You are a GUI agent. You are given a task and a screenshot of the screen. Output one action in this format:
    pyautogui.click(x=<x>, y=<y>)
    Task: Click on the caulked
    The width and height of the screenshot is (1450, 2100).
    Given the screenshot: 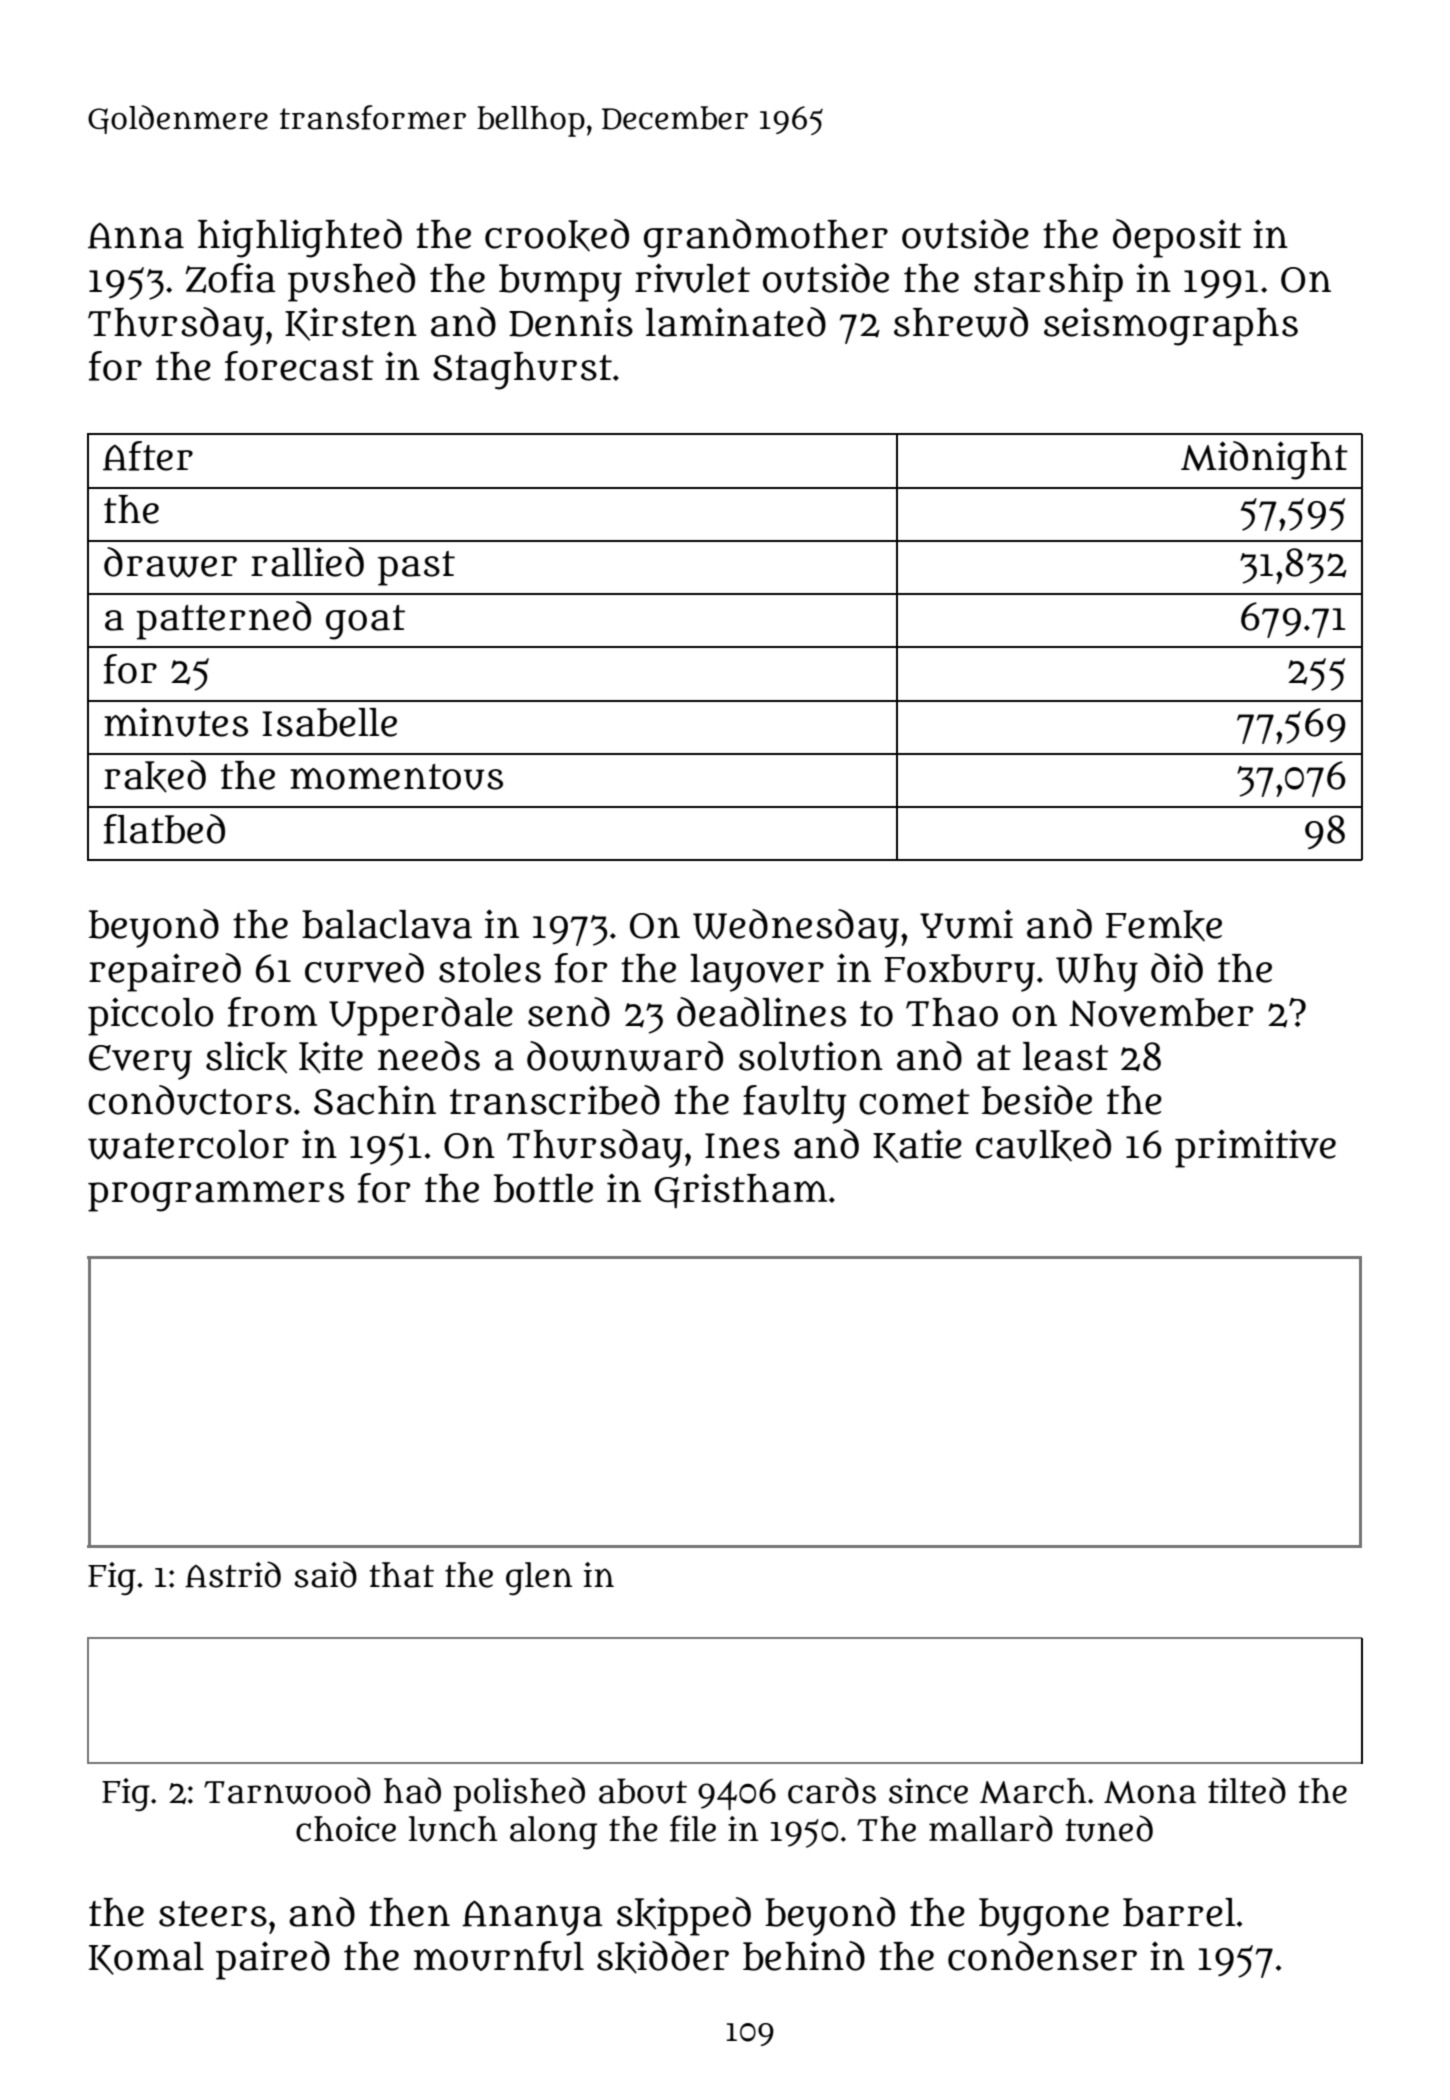 What is the action you would take?
    pyautogui.click(x=1043, y=1145)
